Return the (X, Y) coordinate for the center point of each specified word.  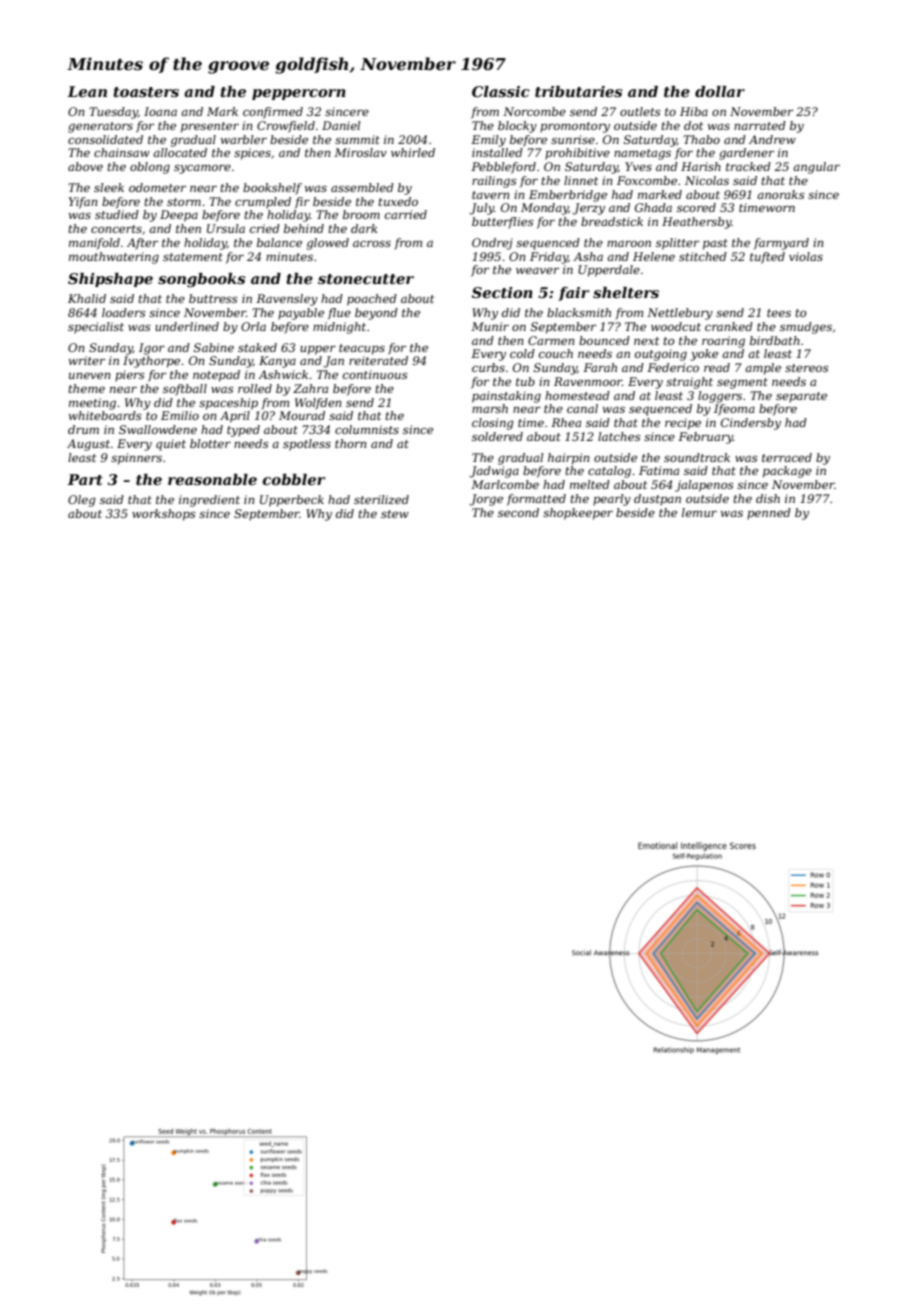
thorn (351, 443)
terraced (787, 457)
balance (279, 242)
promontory (575, 127)
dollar (720, 91)
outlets (640, 111)
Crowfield (286, 127)
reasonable (212, 479)
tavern (491, 195)
